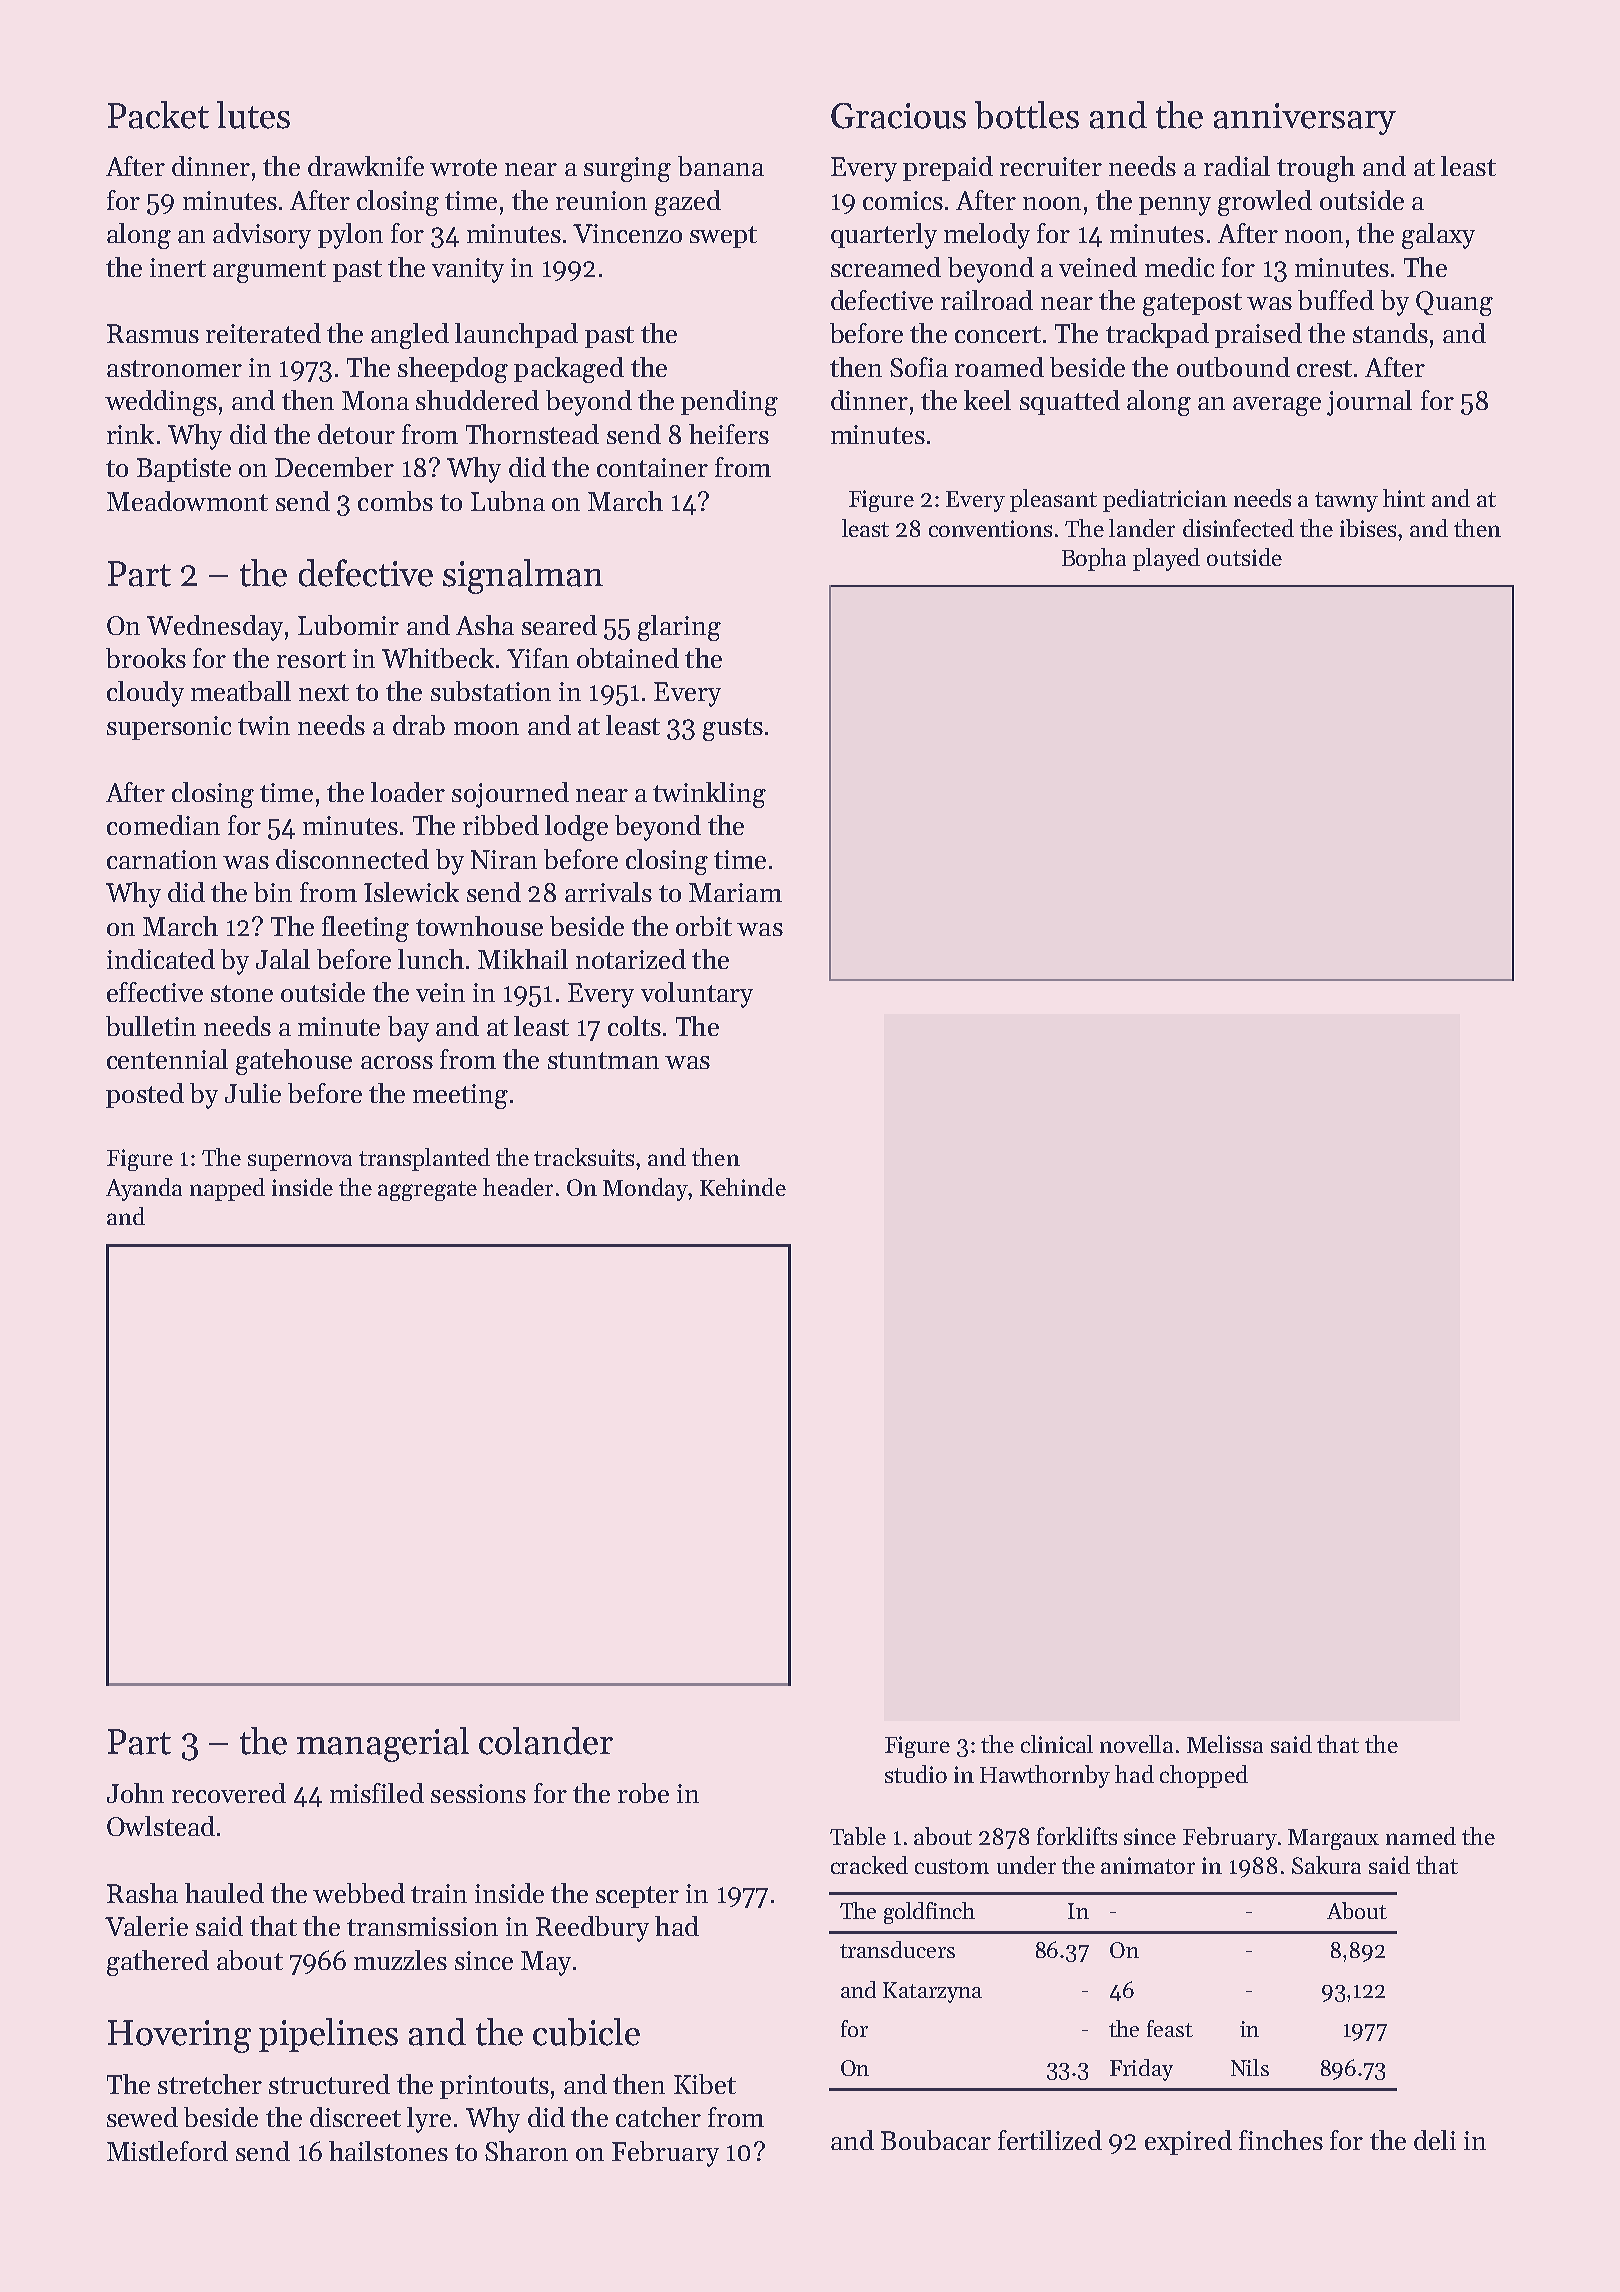 Image resolution: width=1620 pixels, height=2292 pixels. What do you see at coordinates (187, 501) in the document?
I see `Meadowmont` at bounding box center [187, 501].
